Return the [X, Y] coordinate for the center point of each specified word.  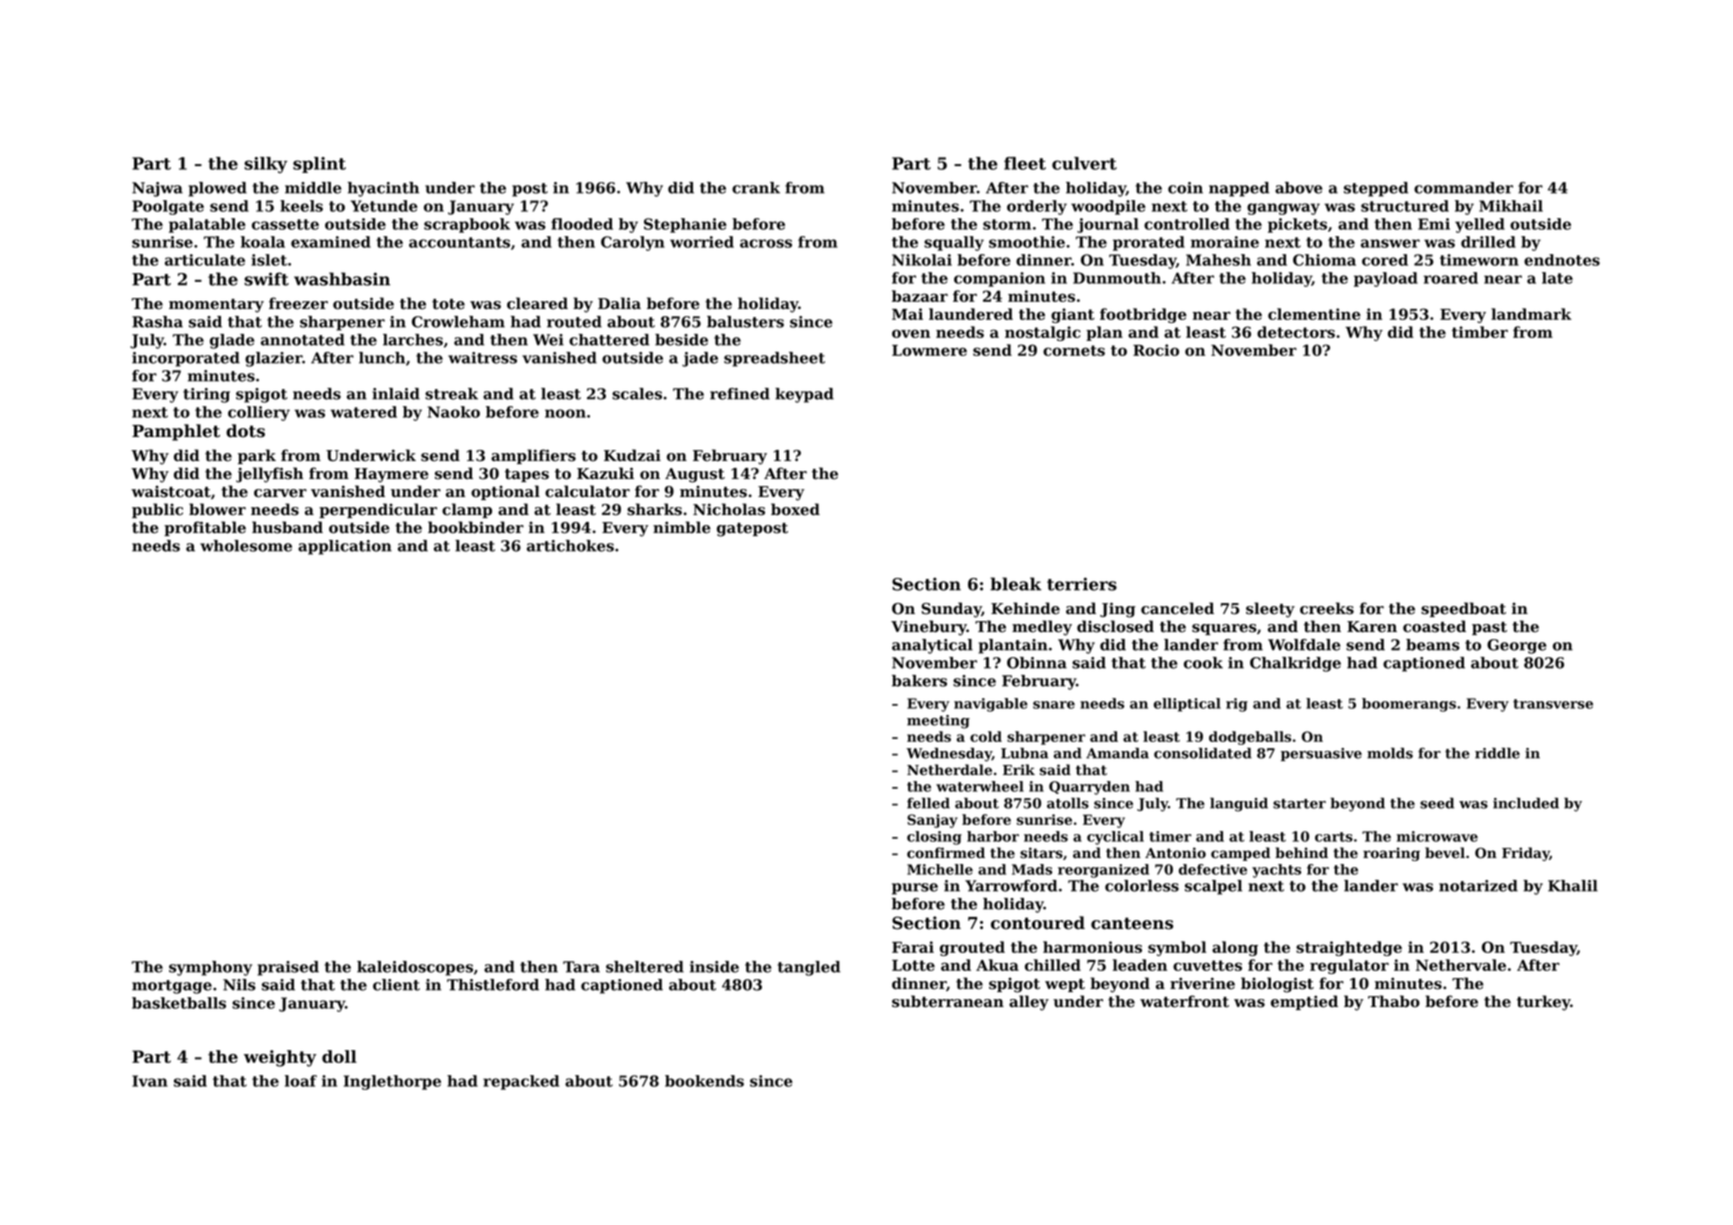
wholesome [246, 546]
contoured [1038, 923]
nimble [682, 527]
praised [288, 968]
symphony [210, 968]
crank [756, 188]
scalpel [1213, 887]
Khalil [1573, 886]
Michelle [940, 869]
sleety [1270, 610]
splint [319, 165]
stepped [1376, 189]
